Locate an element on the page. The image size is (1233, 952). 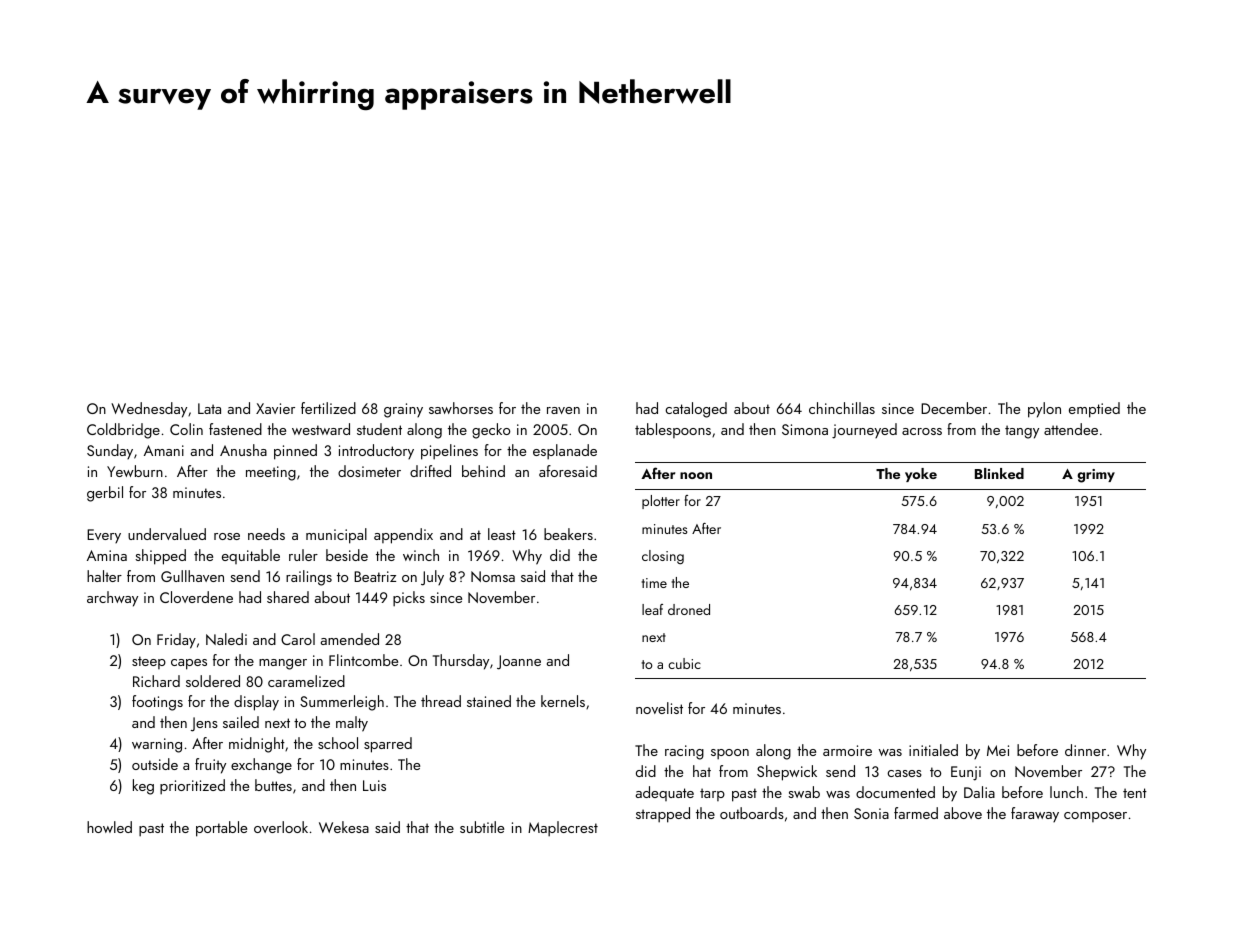
Wekesa is located at coordinates (344, 827).
